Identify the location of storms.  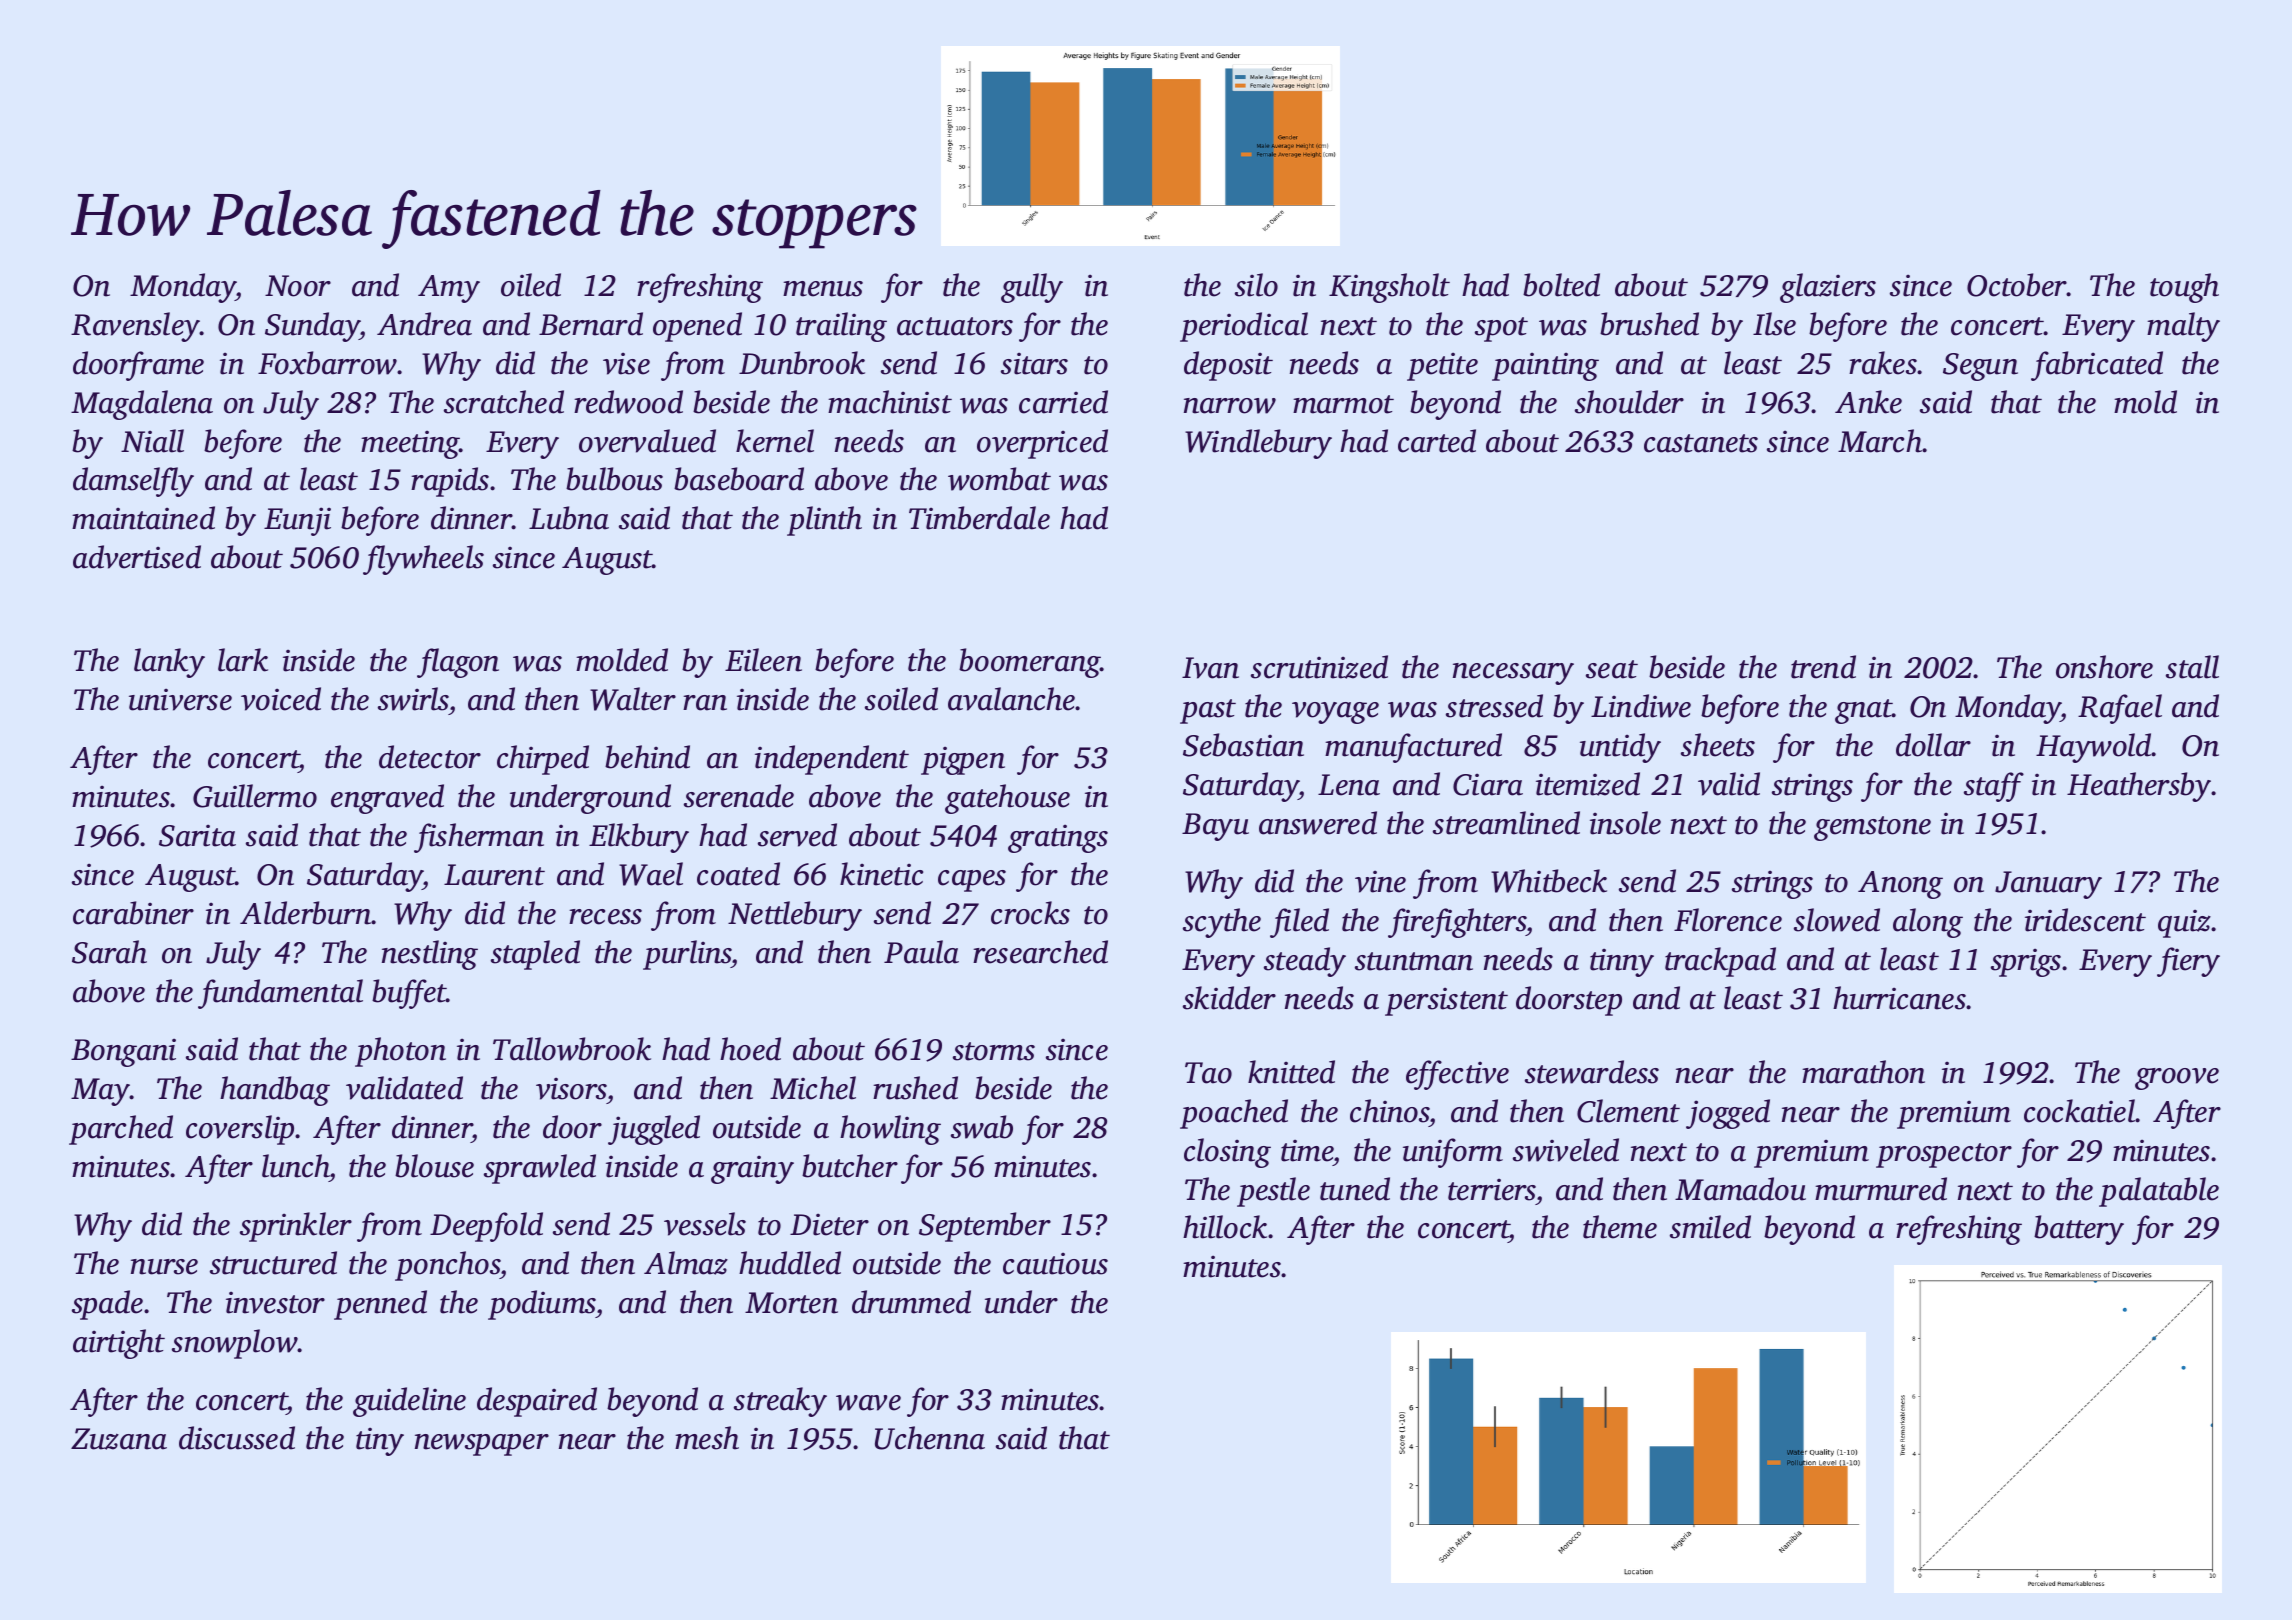
(994, 1051).
